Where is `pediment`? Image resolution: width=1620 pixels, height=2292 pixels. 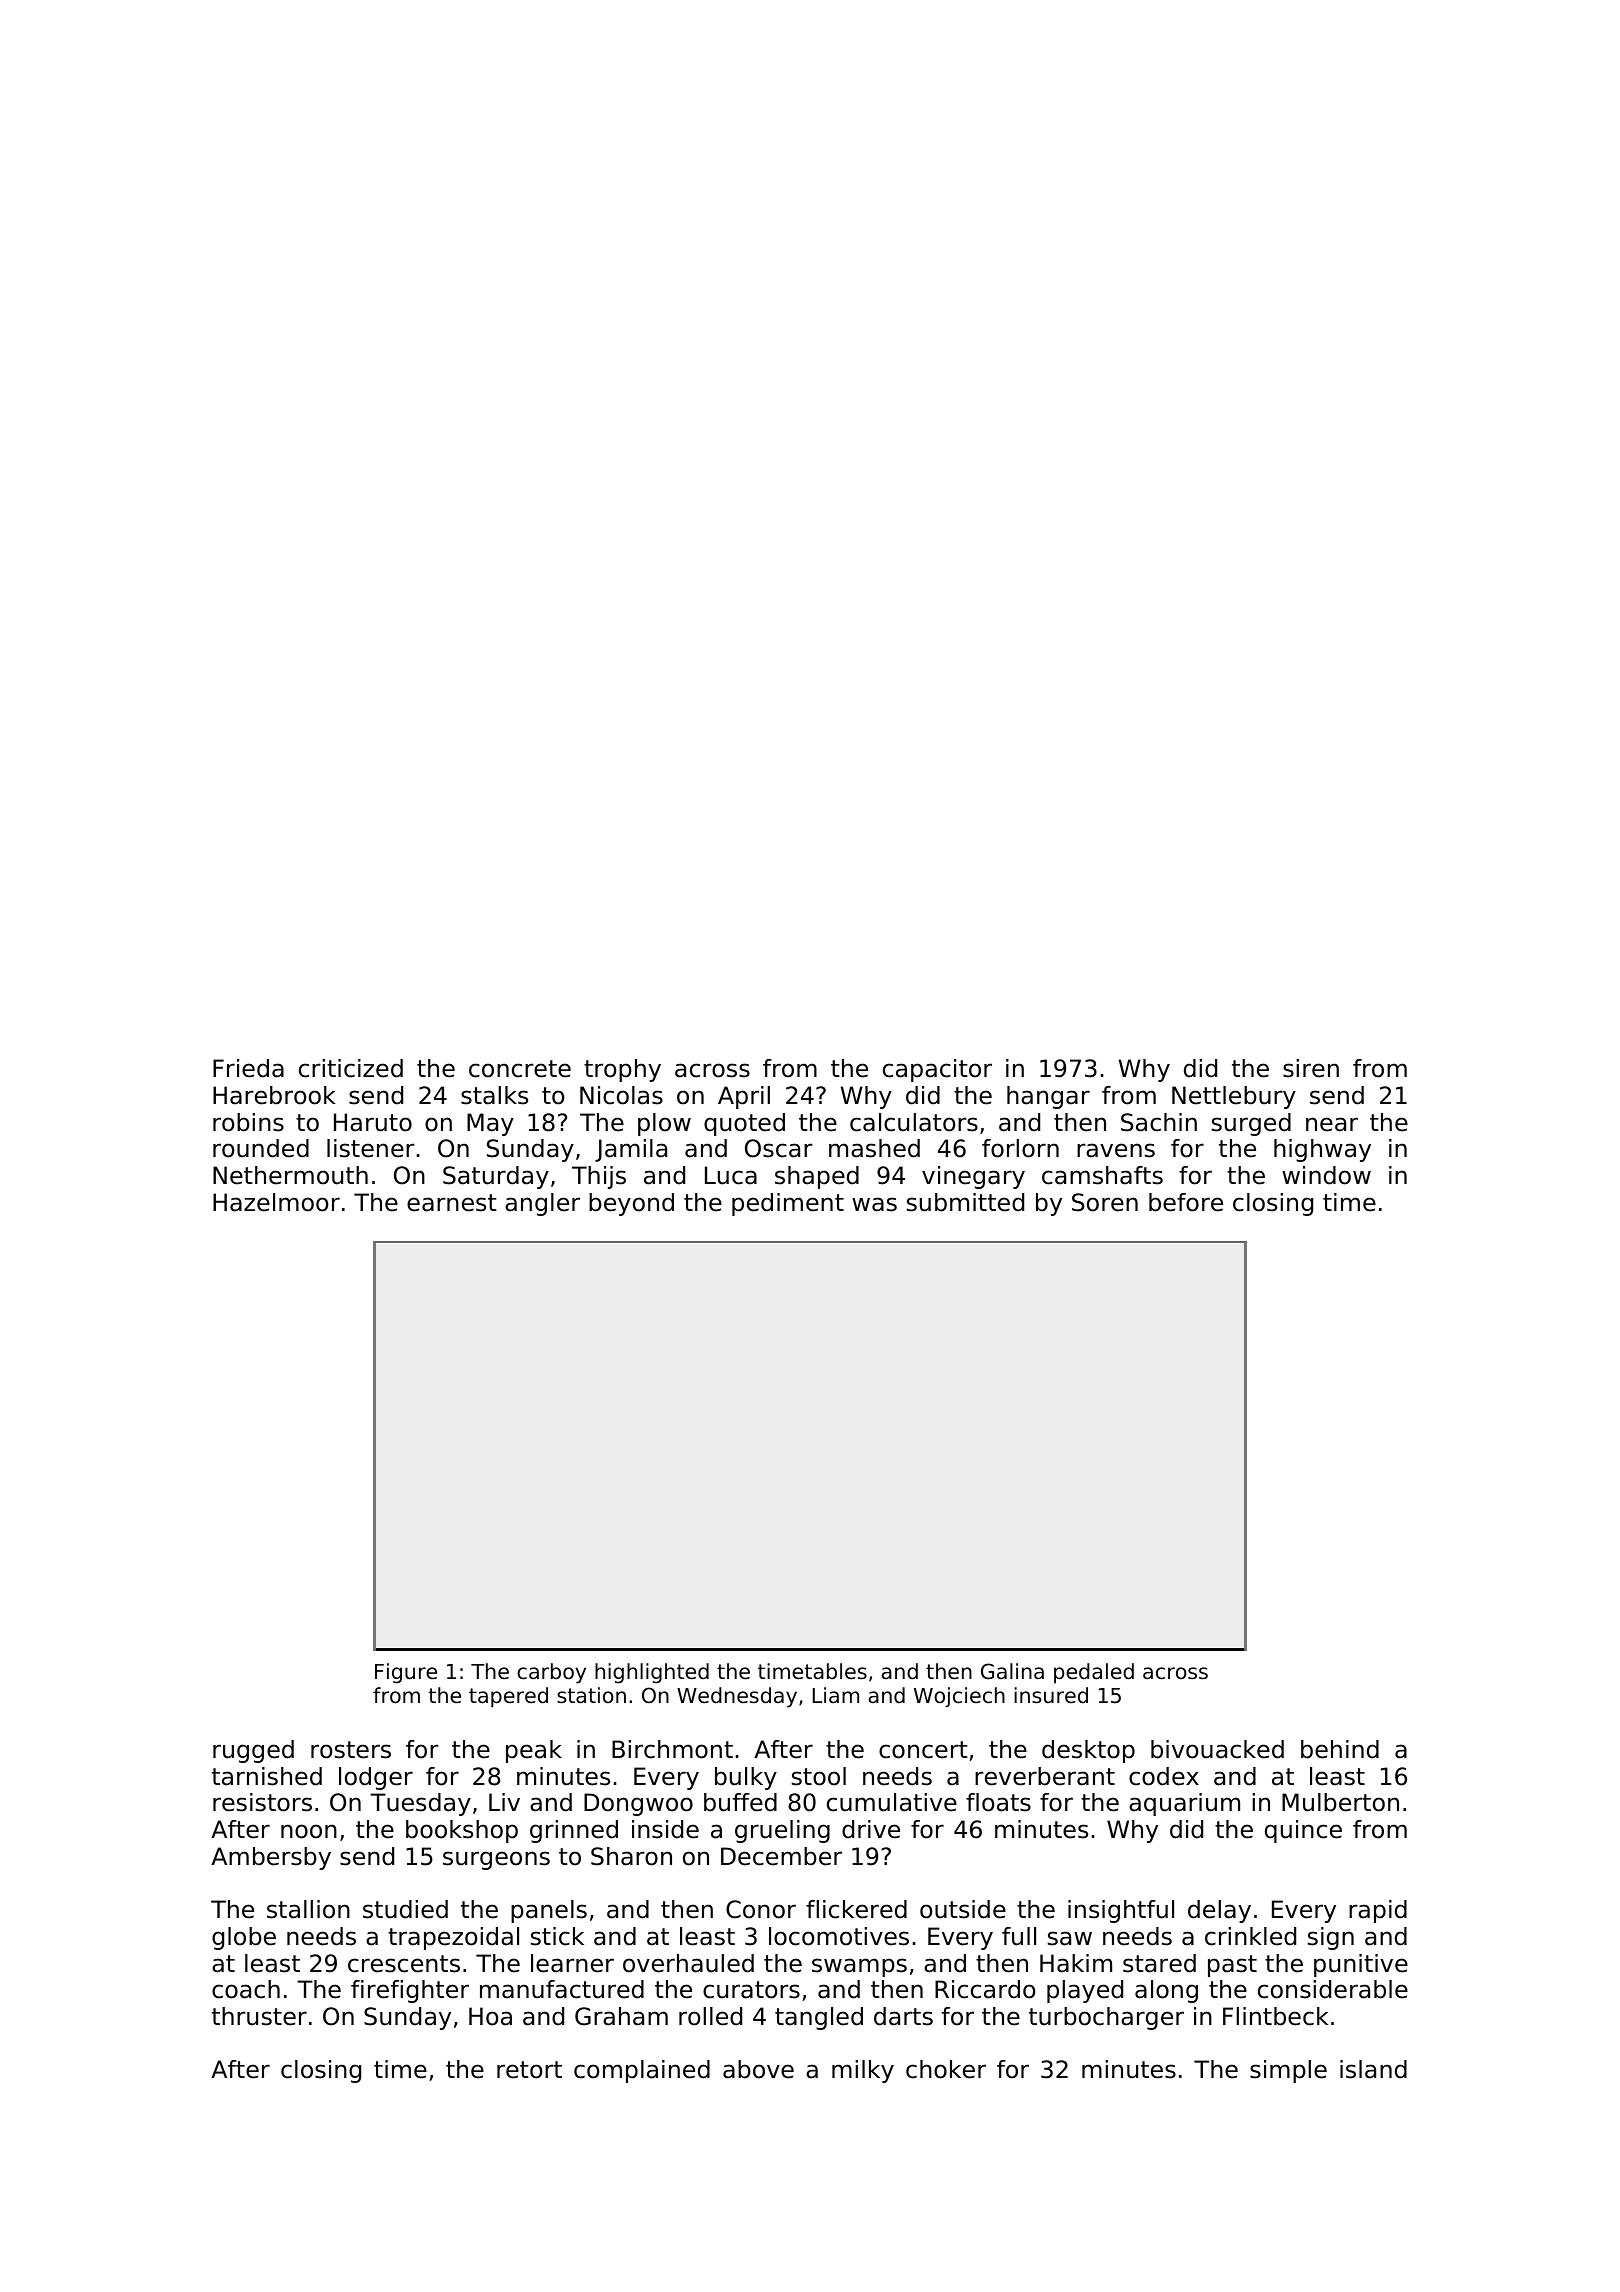
pediment is located at coordinates (788, 1204).
